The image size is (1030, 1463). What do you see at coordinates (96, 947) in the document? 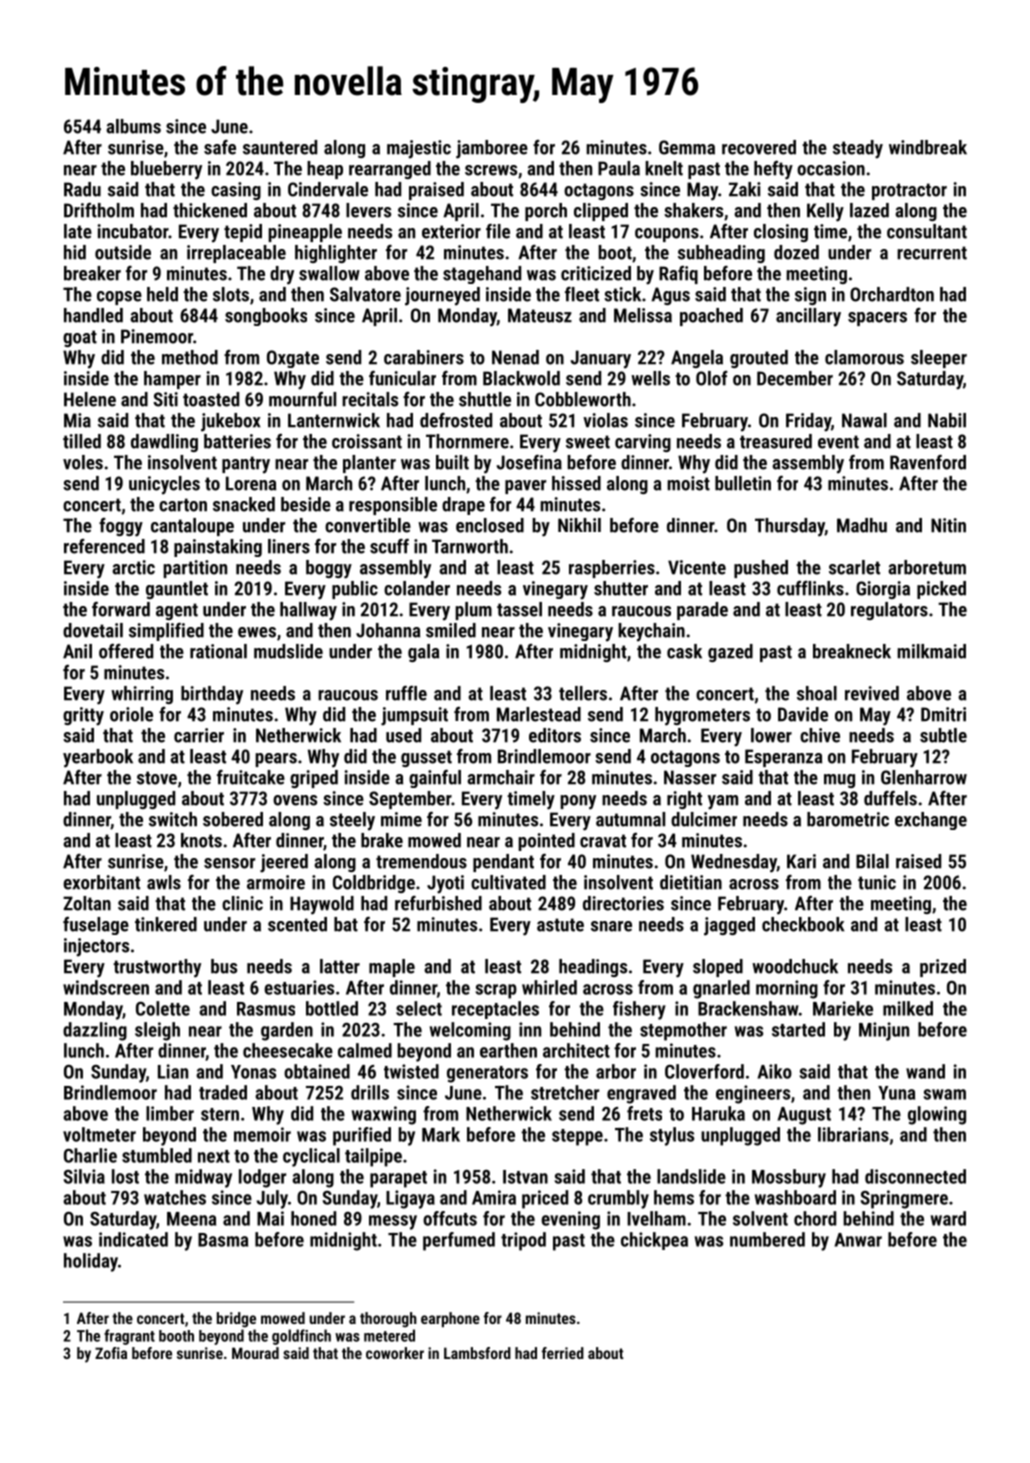
I see `injectors` at bounding box center [96, 947].
